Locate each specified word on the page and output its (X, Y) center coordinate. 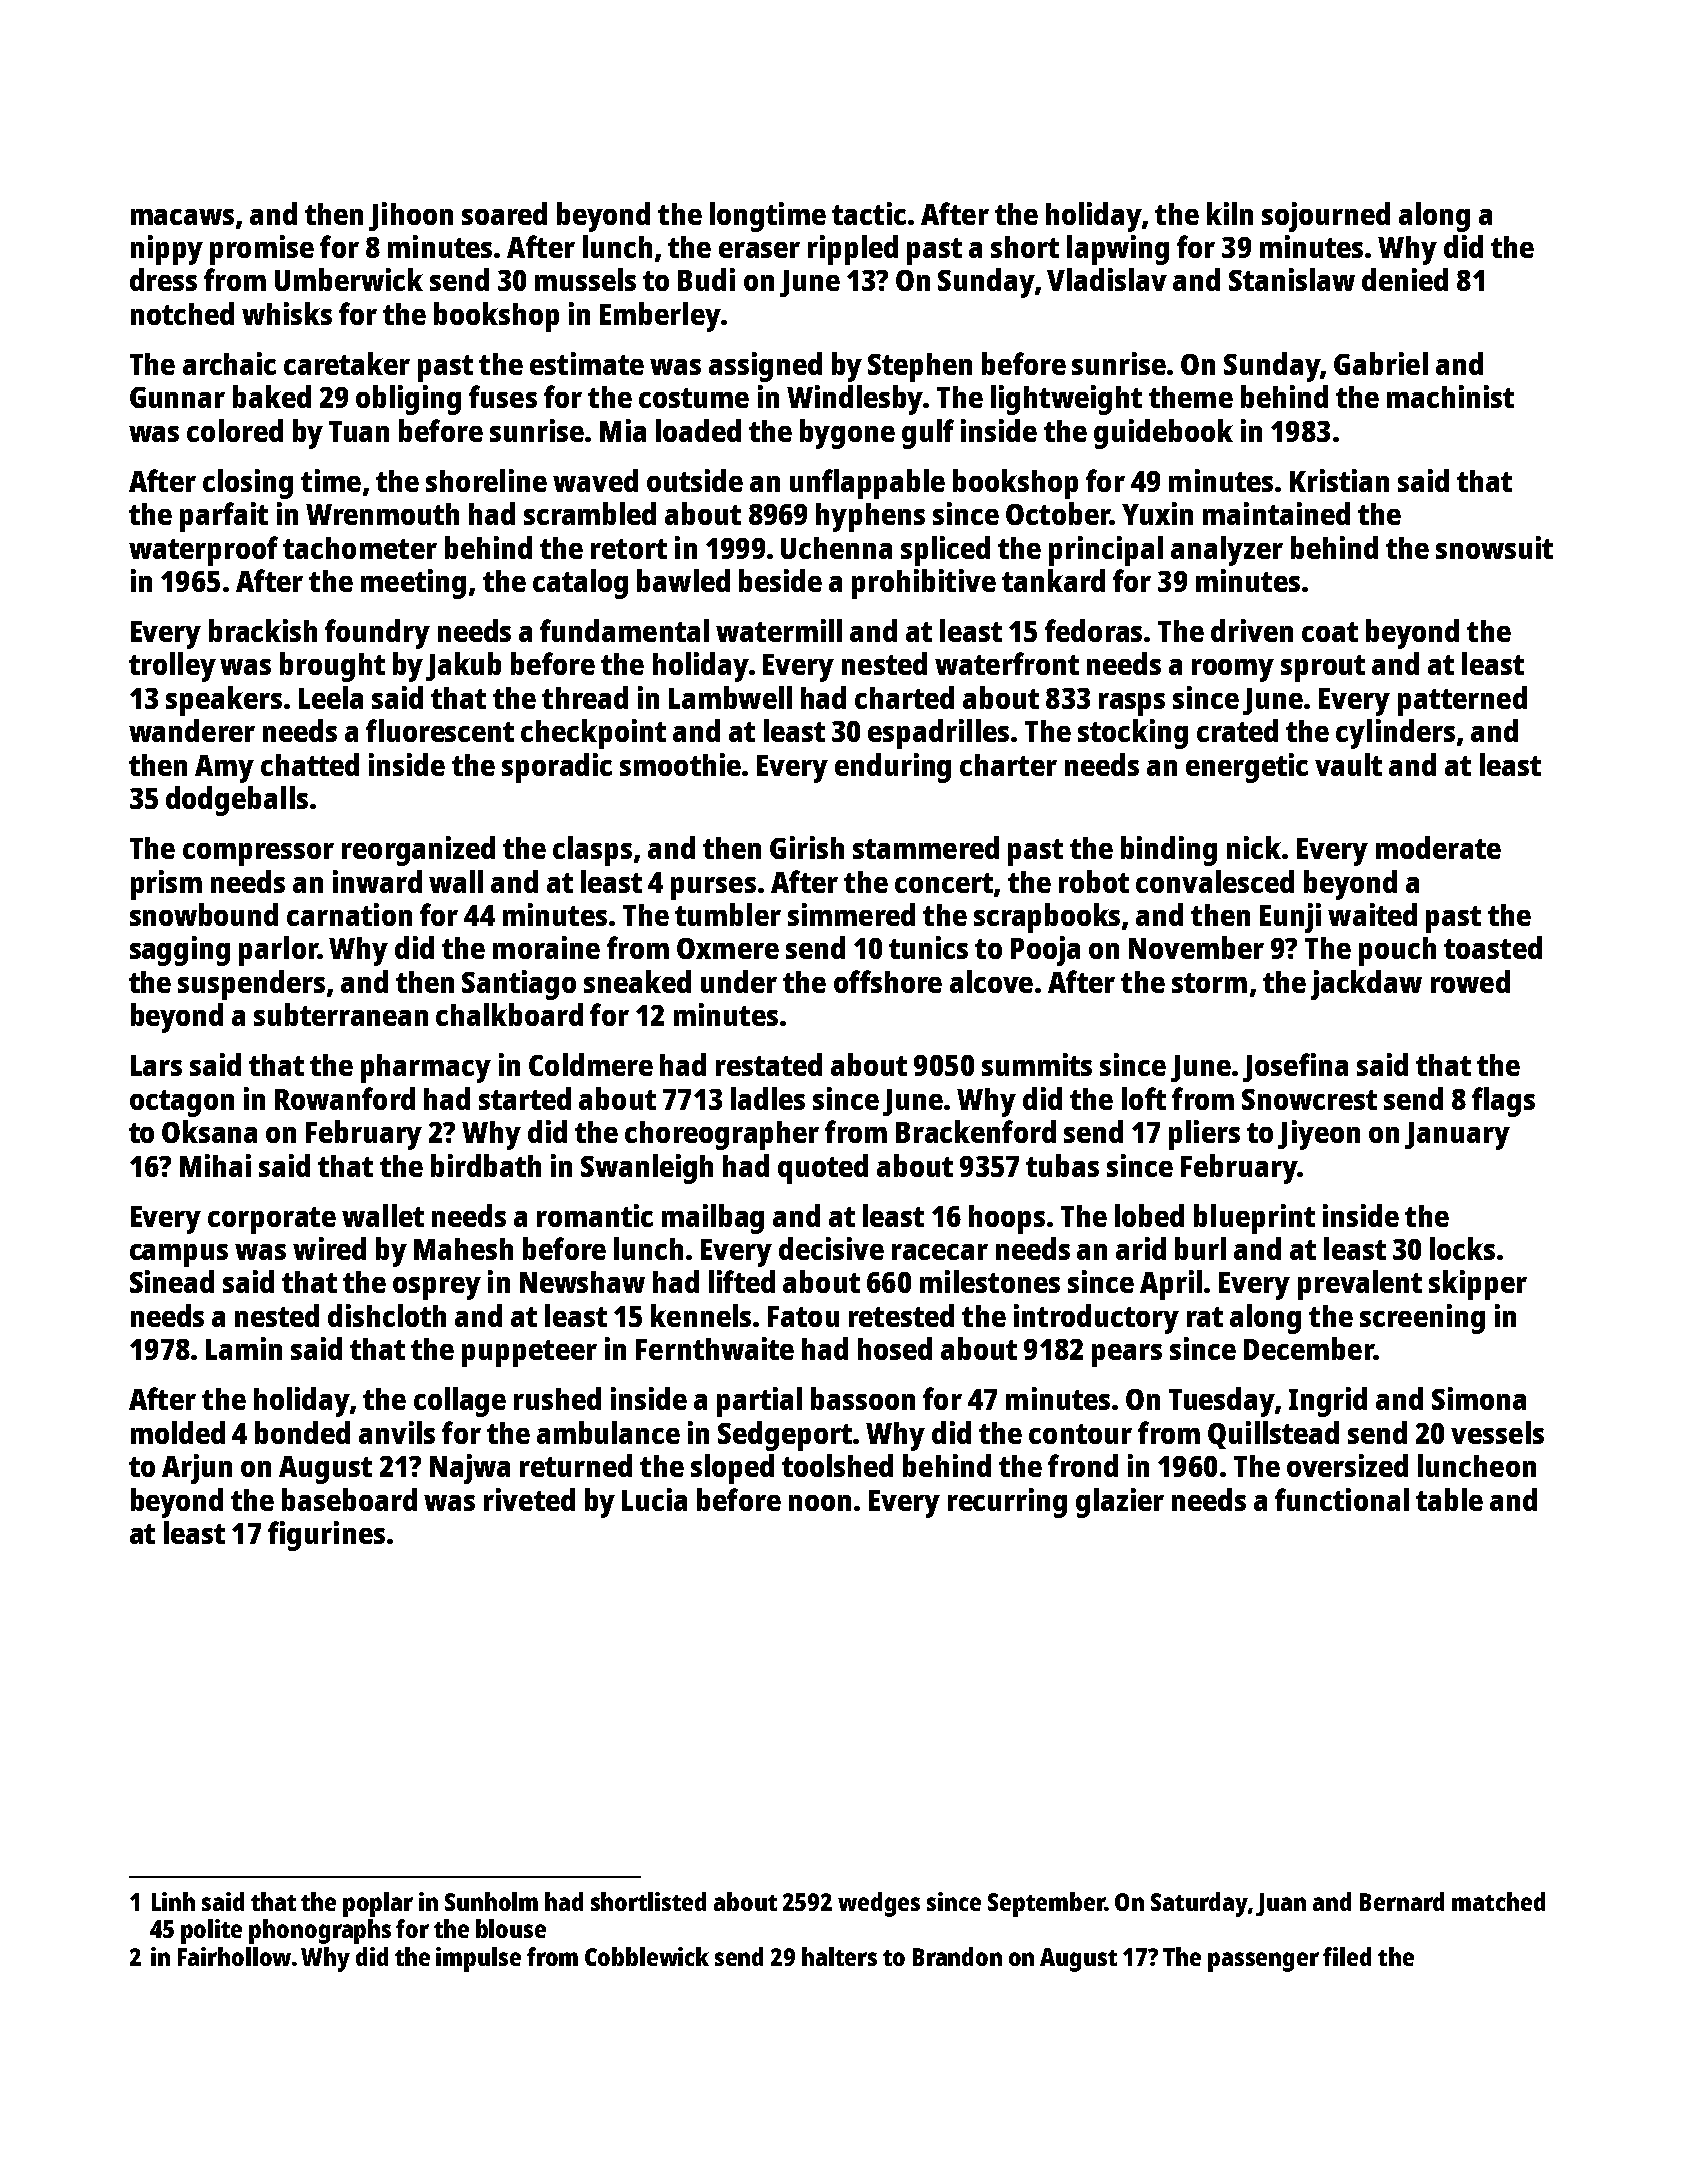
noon (820, 1503)
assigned (765, 367)
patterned (1462, 701)
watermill (779, 630)
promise (262, 250)
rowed (1470, 981)
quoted (823, 1169)
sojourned (1326, 217)
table (1449, 1499)
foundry (377, 634)
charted (904, 697)
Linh (173, 1901)
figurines (326, 1536)
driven (1252, 630)
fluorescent (440, 730)
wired (329, 1248)
